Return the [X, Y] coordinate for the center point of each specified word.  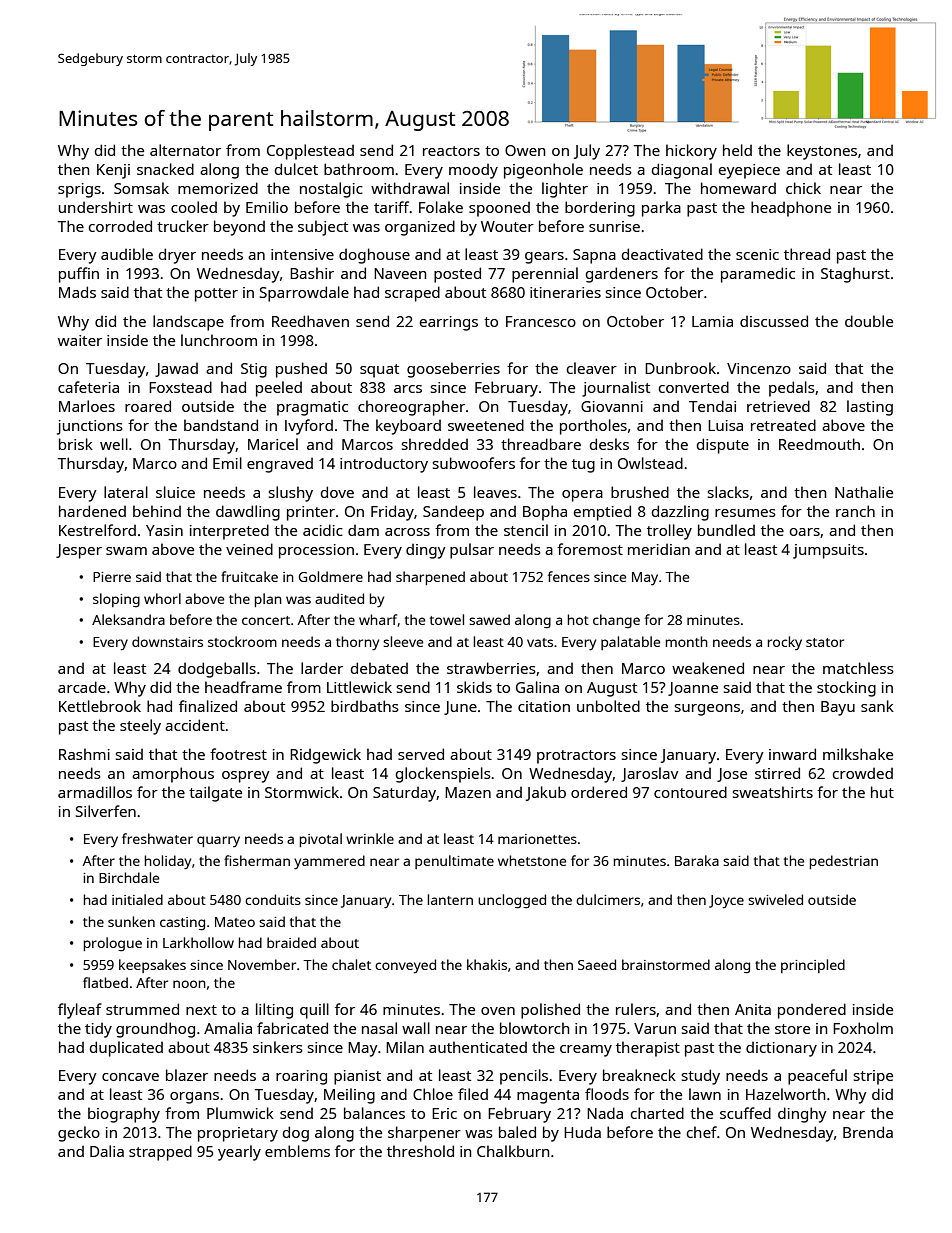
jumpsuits [828, 551]
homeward [738, 188]
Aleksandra [128, 619]
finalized [208, 706]
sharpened [430, 578]
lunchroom [219, 340]
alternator [185, 150]
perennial [545, 275]
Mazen [468, 792]
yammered [329, 862]
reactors [451, 151]
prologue [113, 944]
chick [803, 188]
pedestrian [844, 862]
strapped [160, 1153]
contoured [690, 792]
